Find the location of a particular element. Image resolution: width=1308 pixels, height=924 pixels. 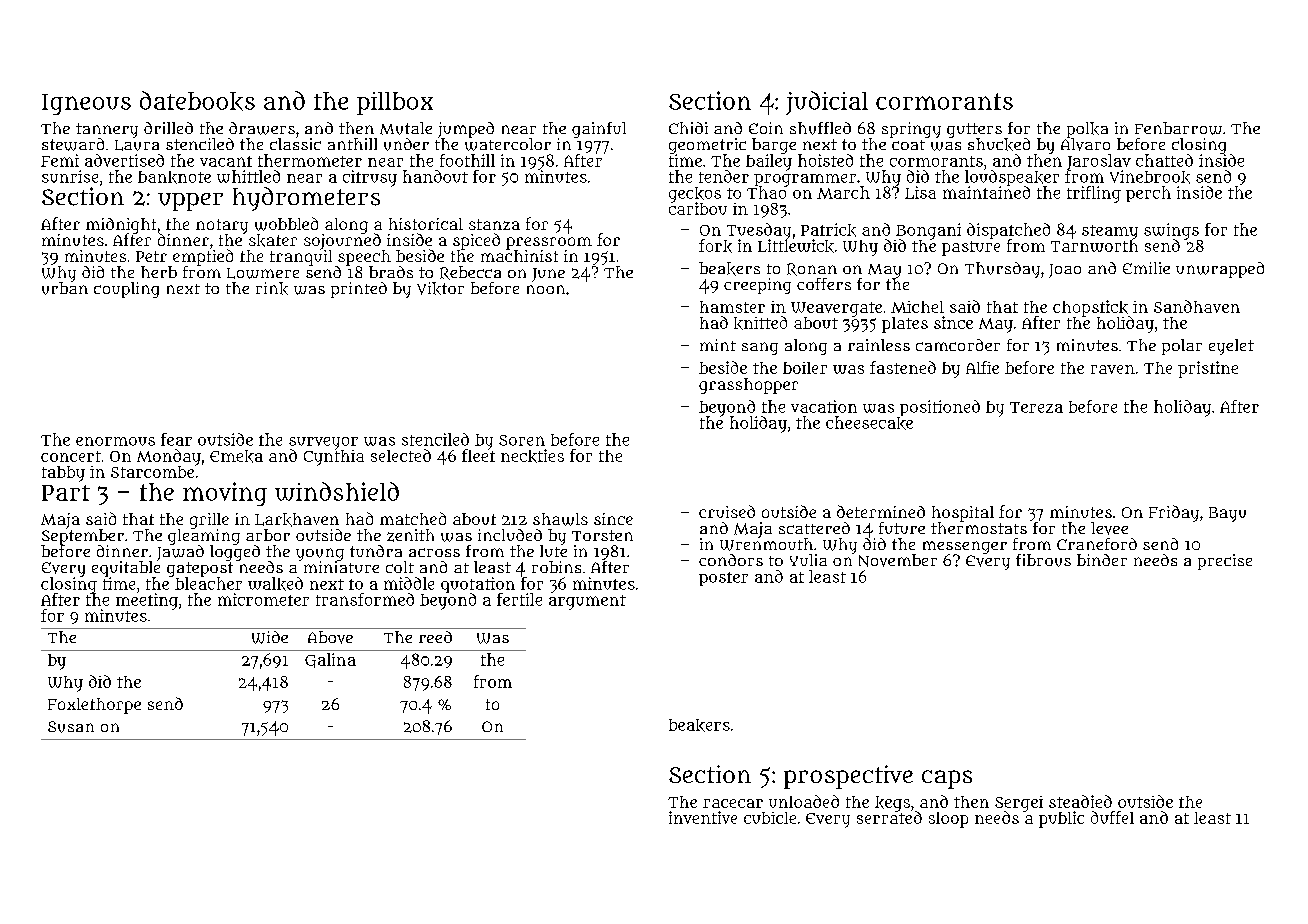

steadied is located at coordinates (1080, 801).
